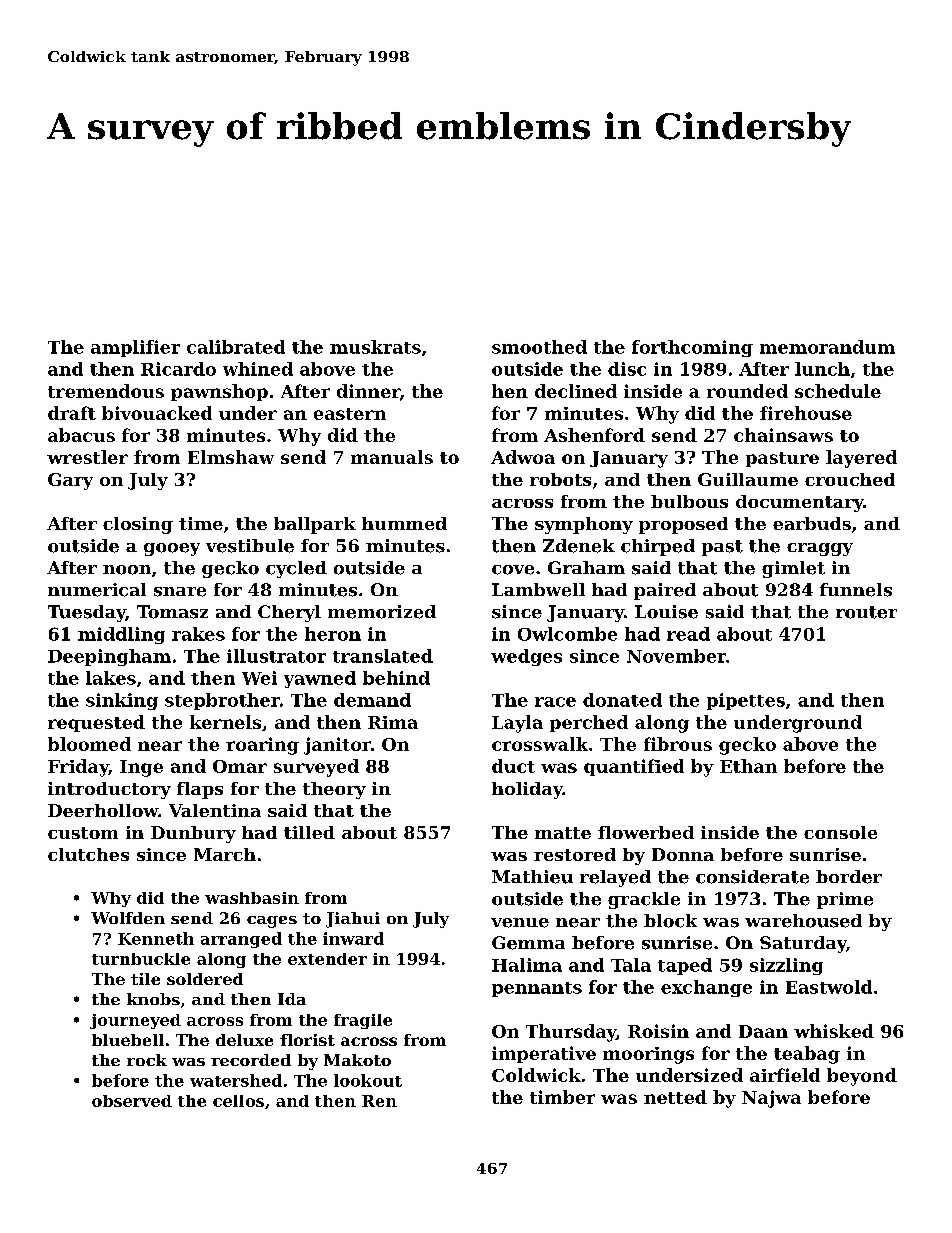  What do you see at coordinates (539, 347) in the screenshot?
I see `smoothed` at bounding box center [539, 347].
